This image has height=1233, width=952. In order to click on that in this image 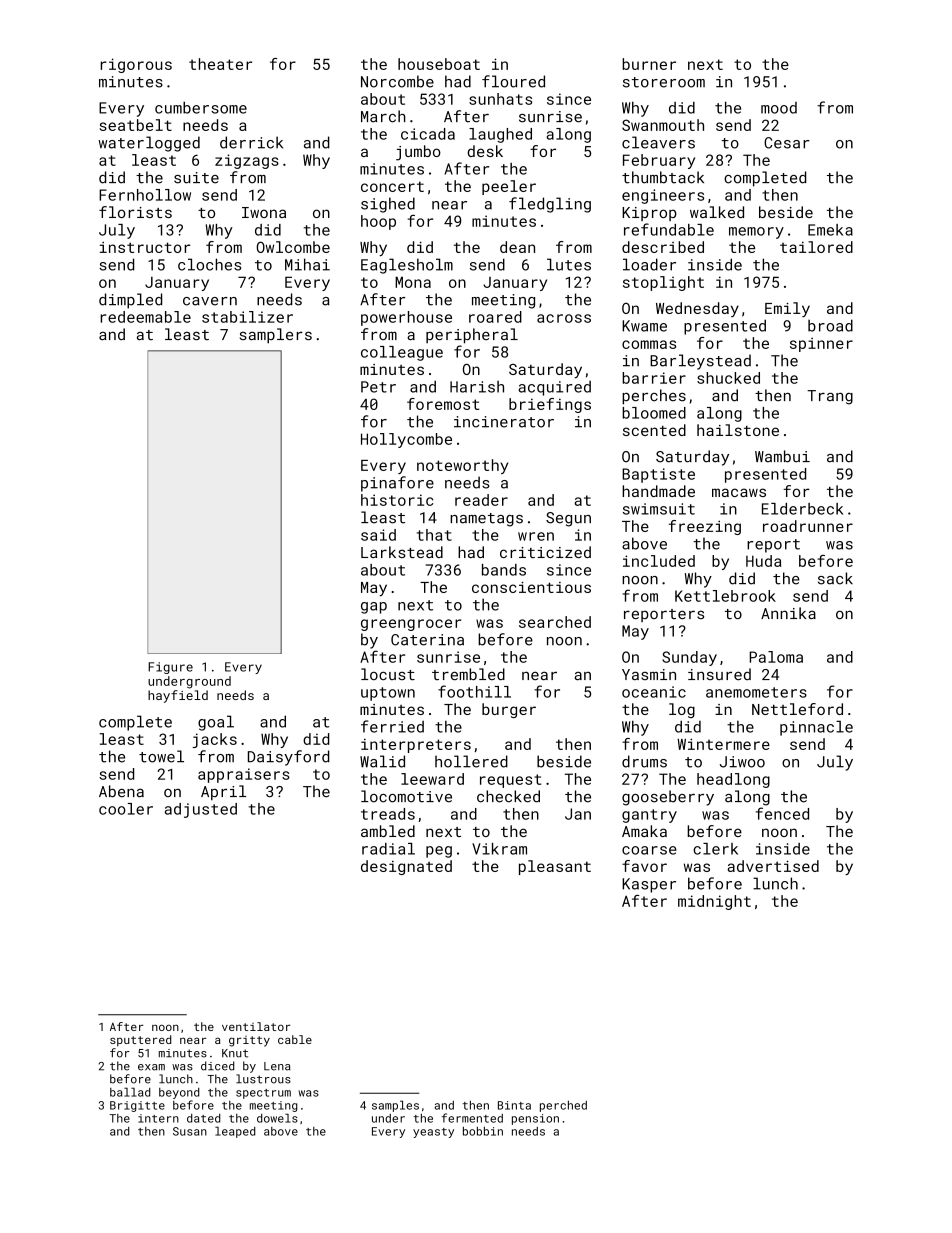, I will do `click(434, 535)`.
